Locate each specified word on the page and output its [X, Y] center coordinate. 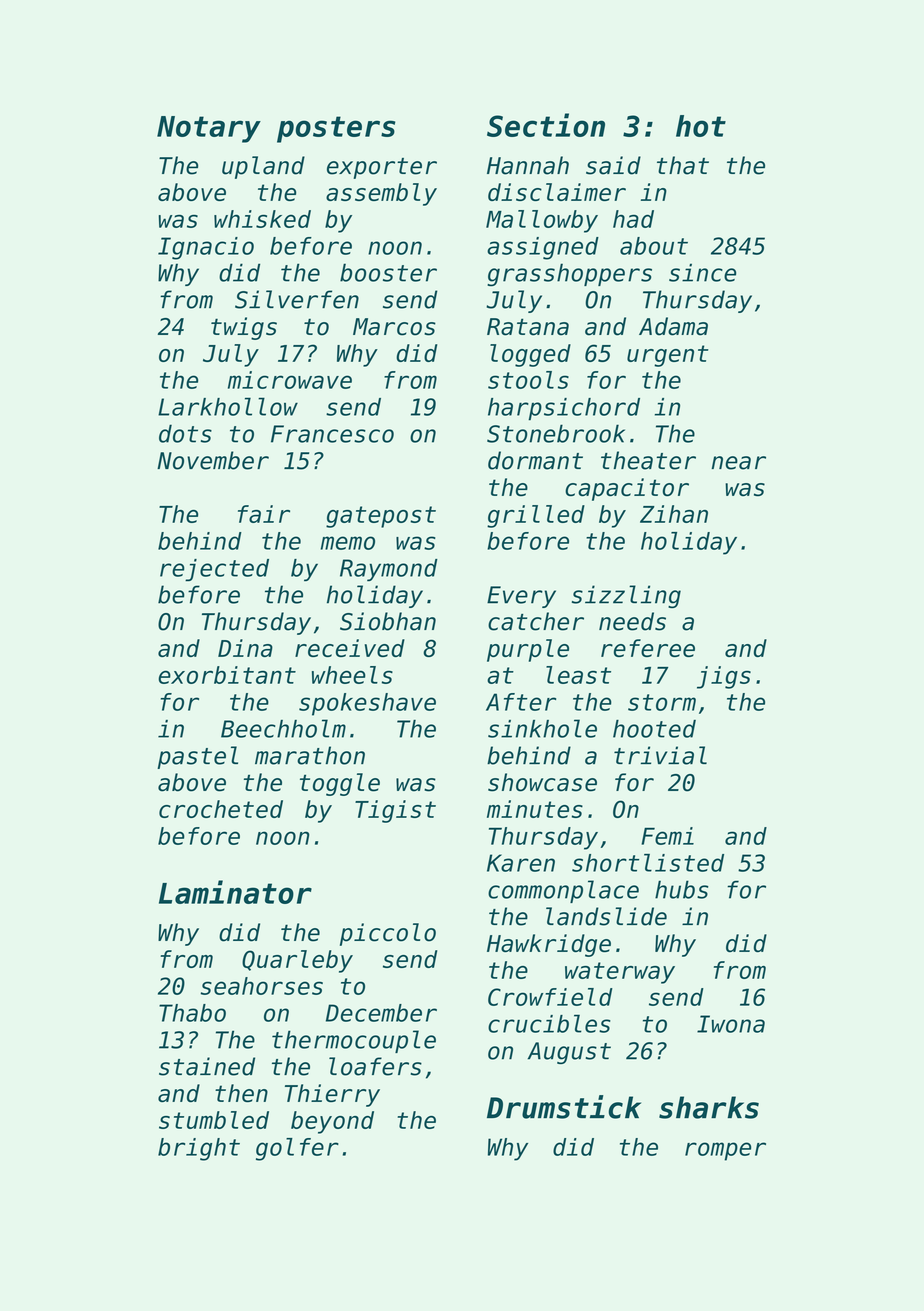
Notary [209, 129]
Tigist [395, 811]
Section [546, 125]
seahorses [262, 986]
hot [701, 126]
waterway [620, 973]
